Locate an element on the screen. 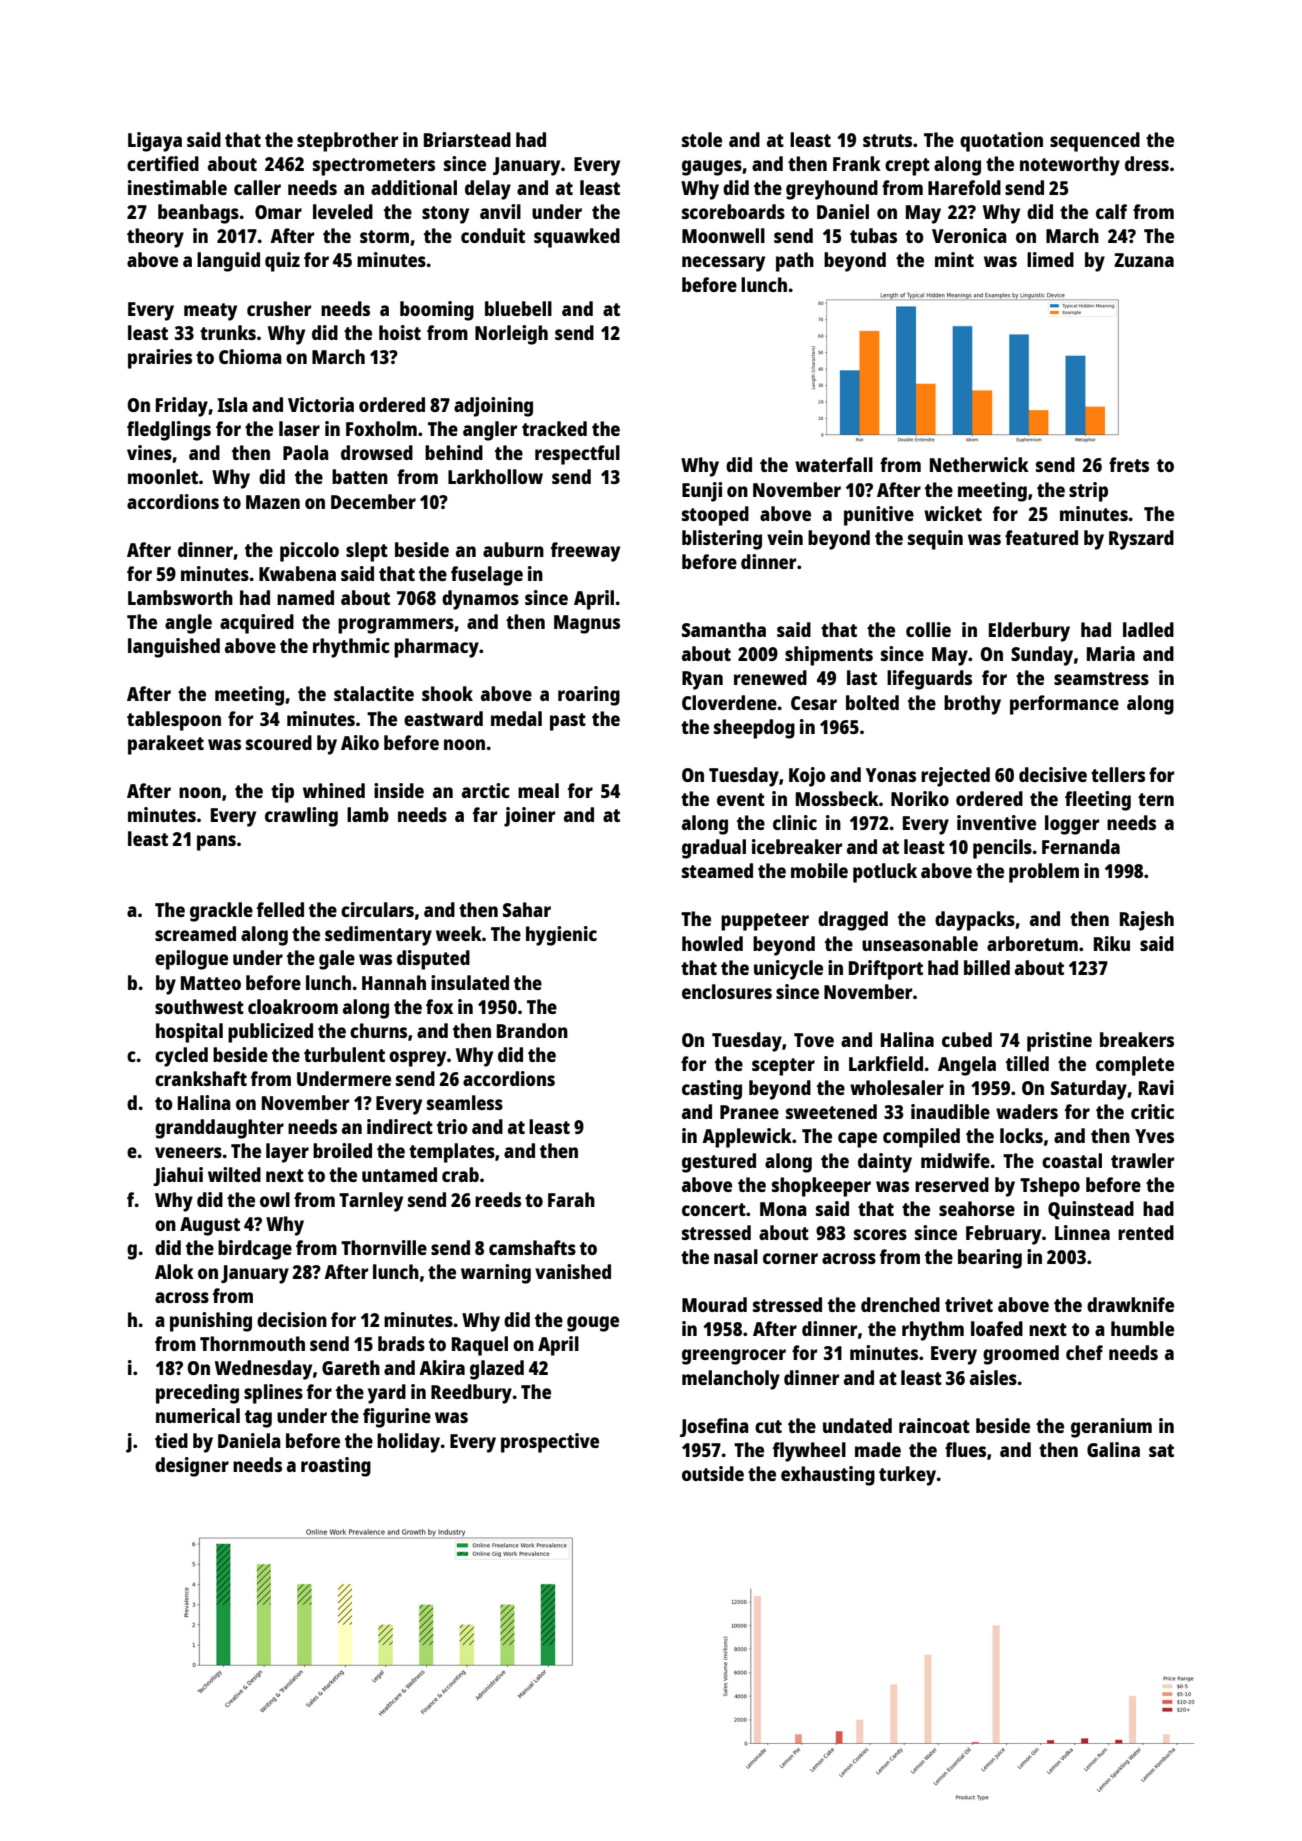  hoist is located at coordinates (400, 332).
